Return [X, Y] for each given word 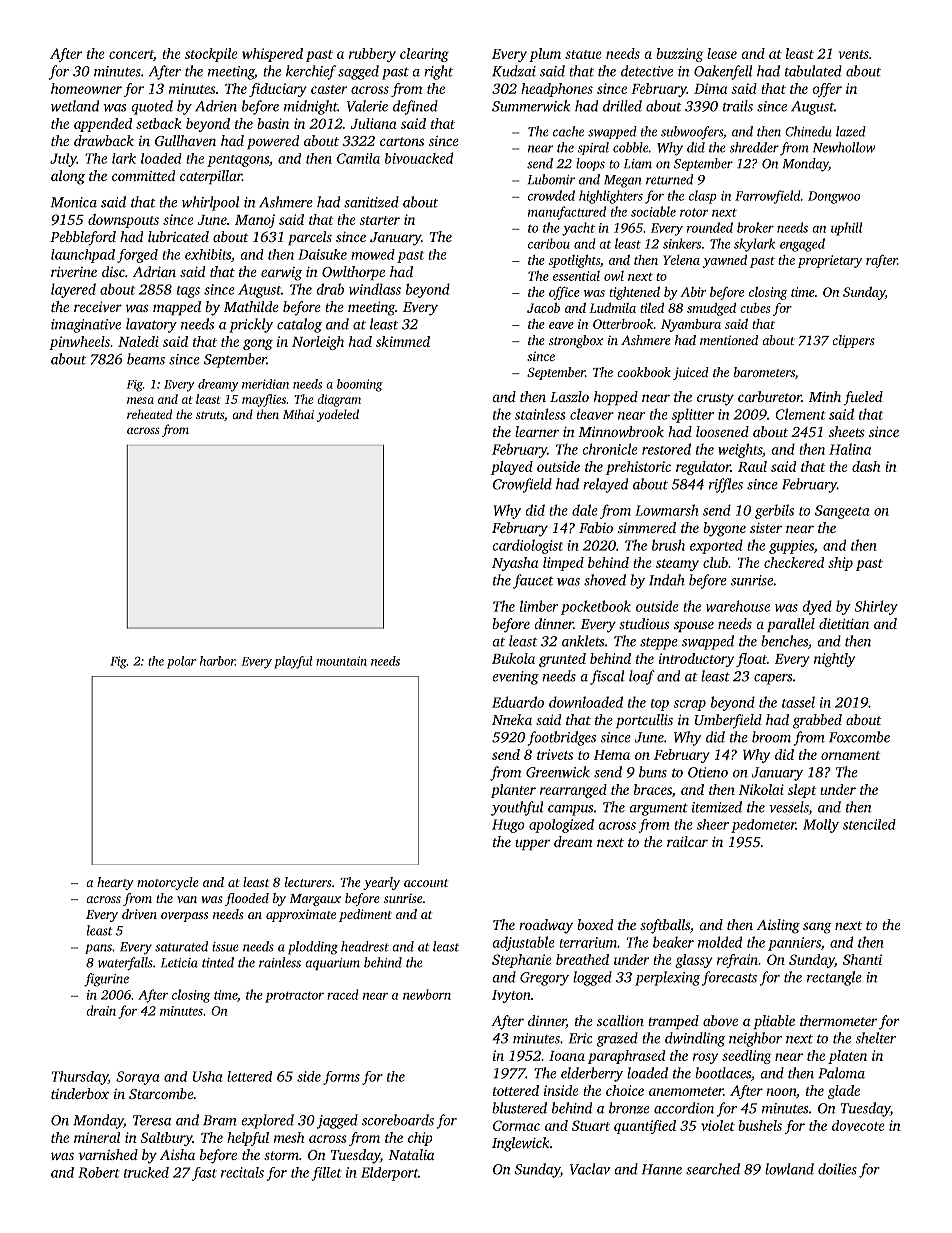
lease [722, 53]
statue [583, 54]
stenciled [869, 824]
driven [139, 914]
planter [513, 791]
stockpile [211, 55]
